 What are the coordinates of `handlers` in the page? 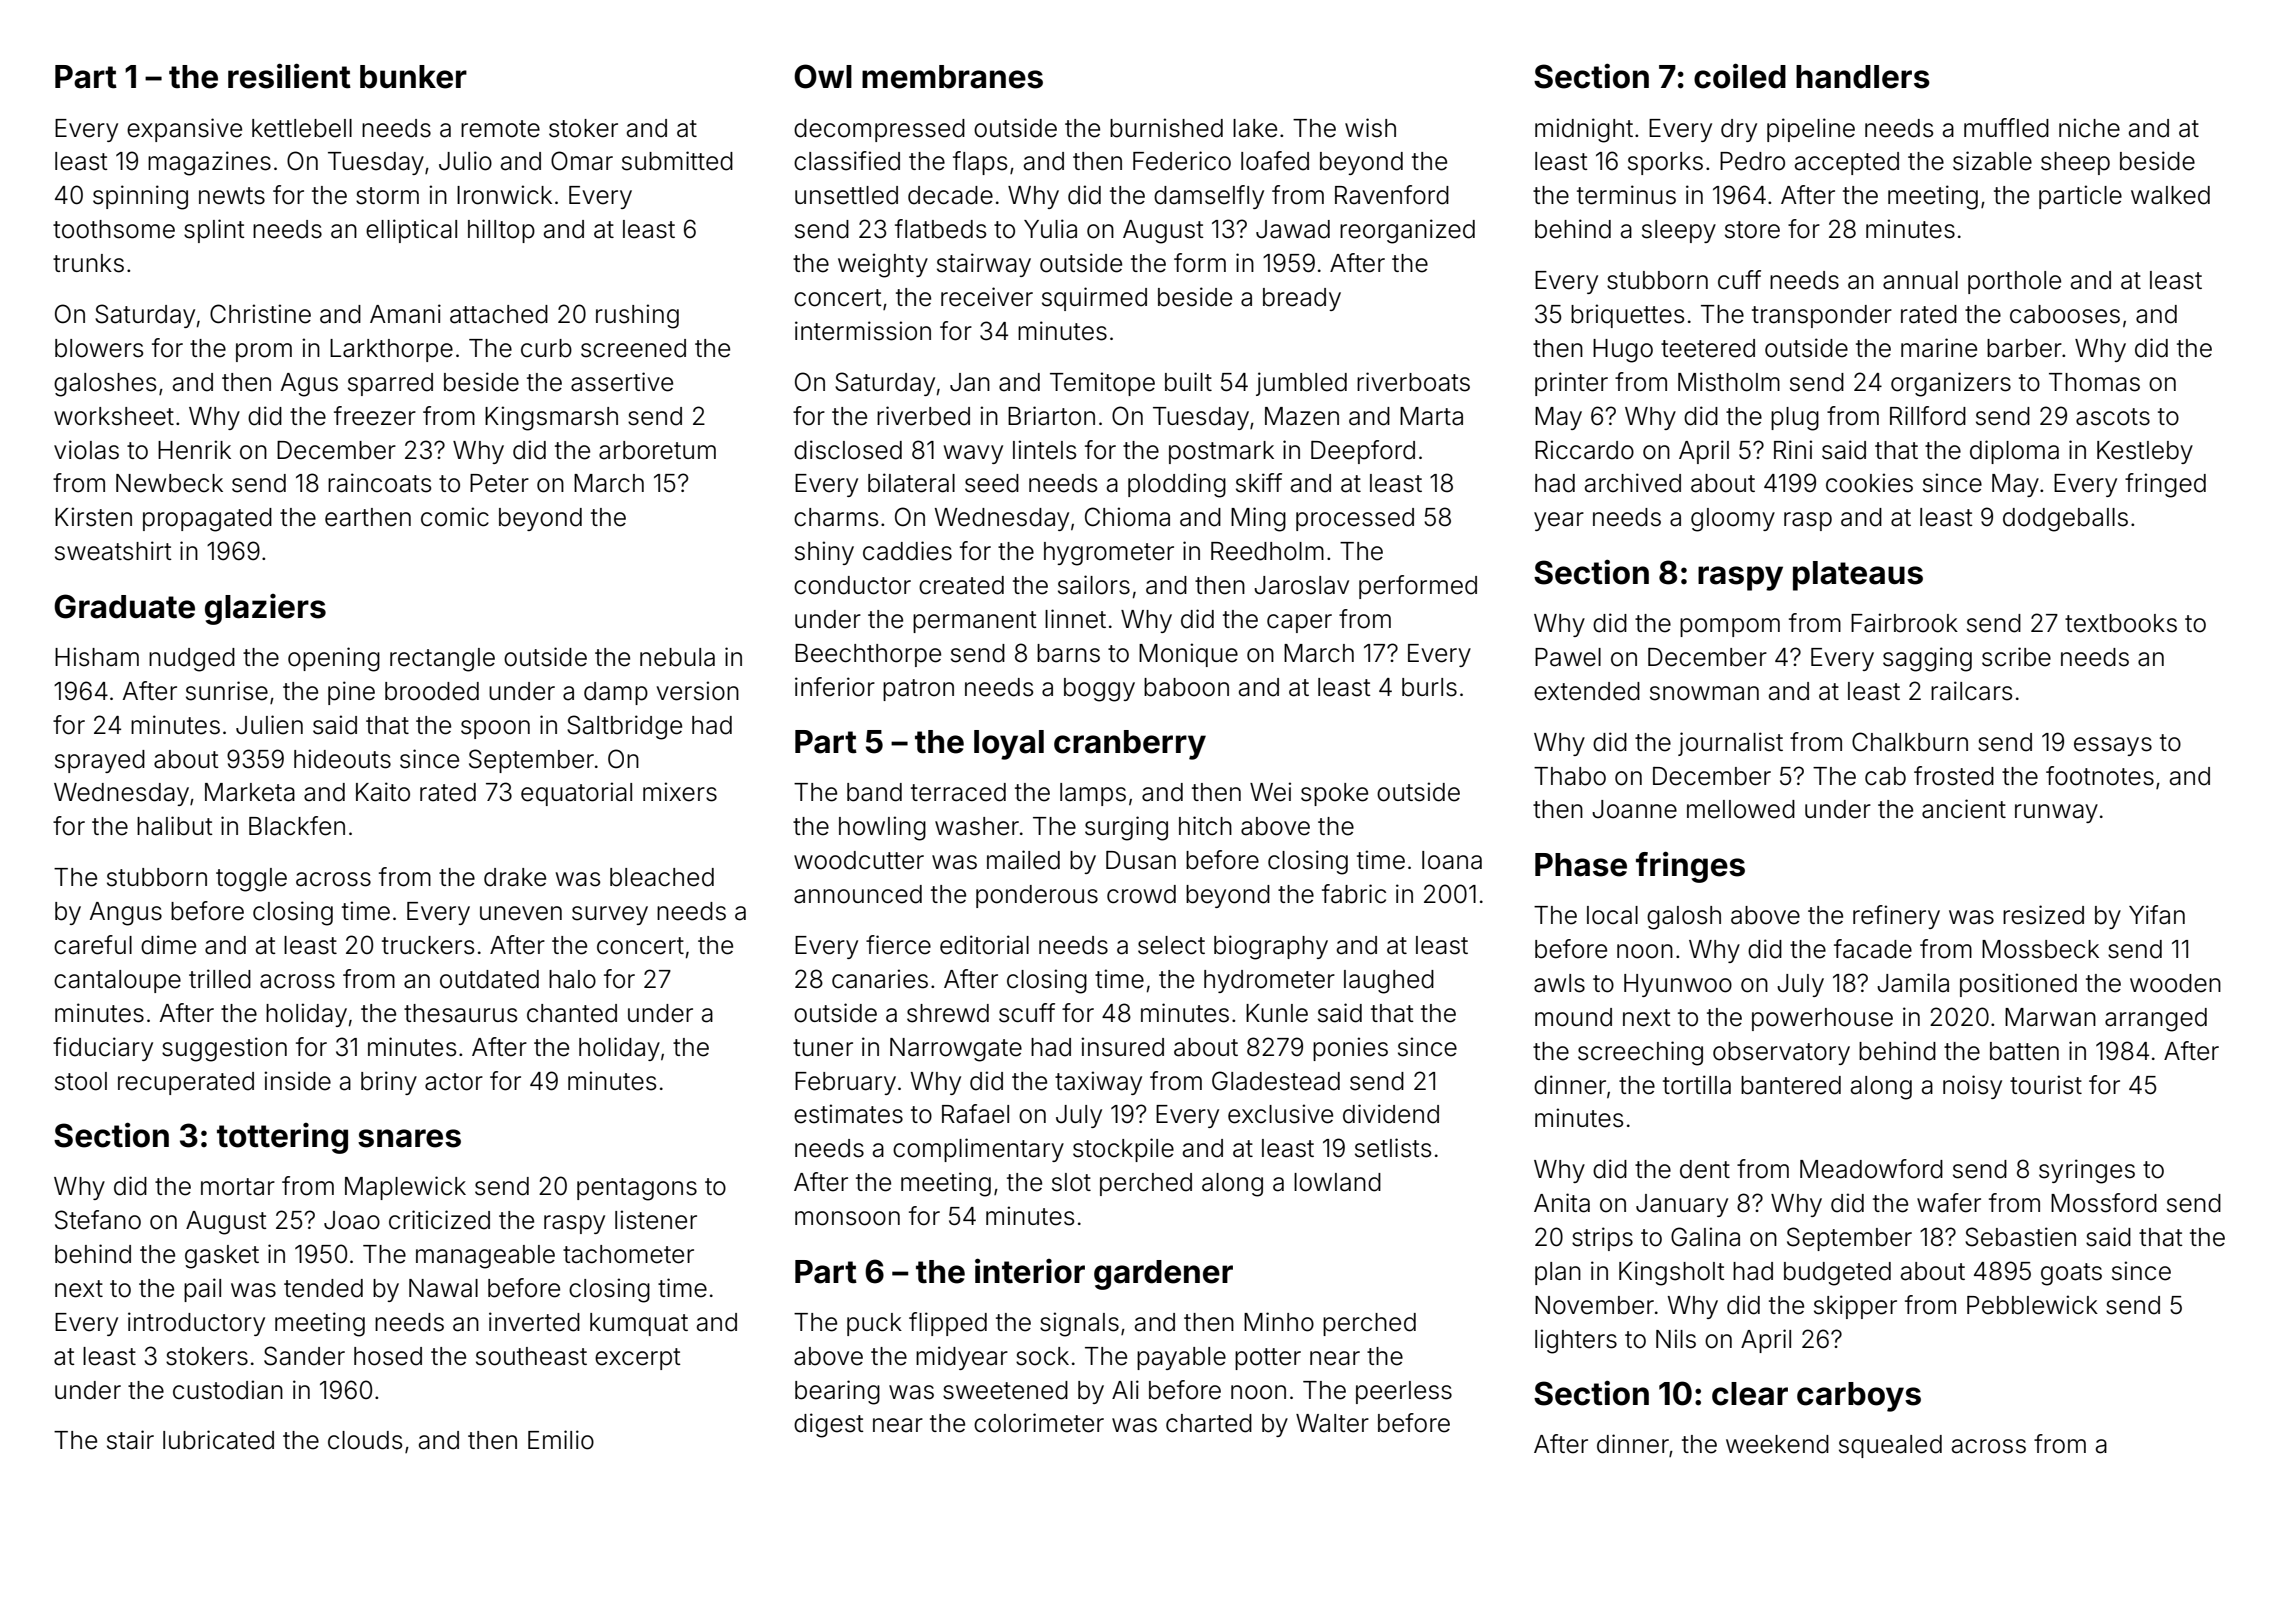 It's located at (1863, 77).
